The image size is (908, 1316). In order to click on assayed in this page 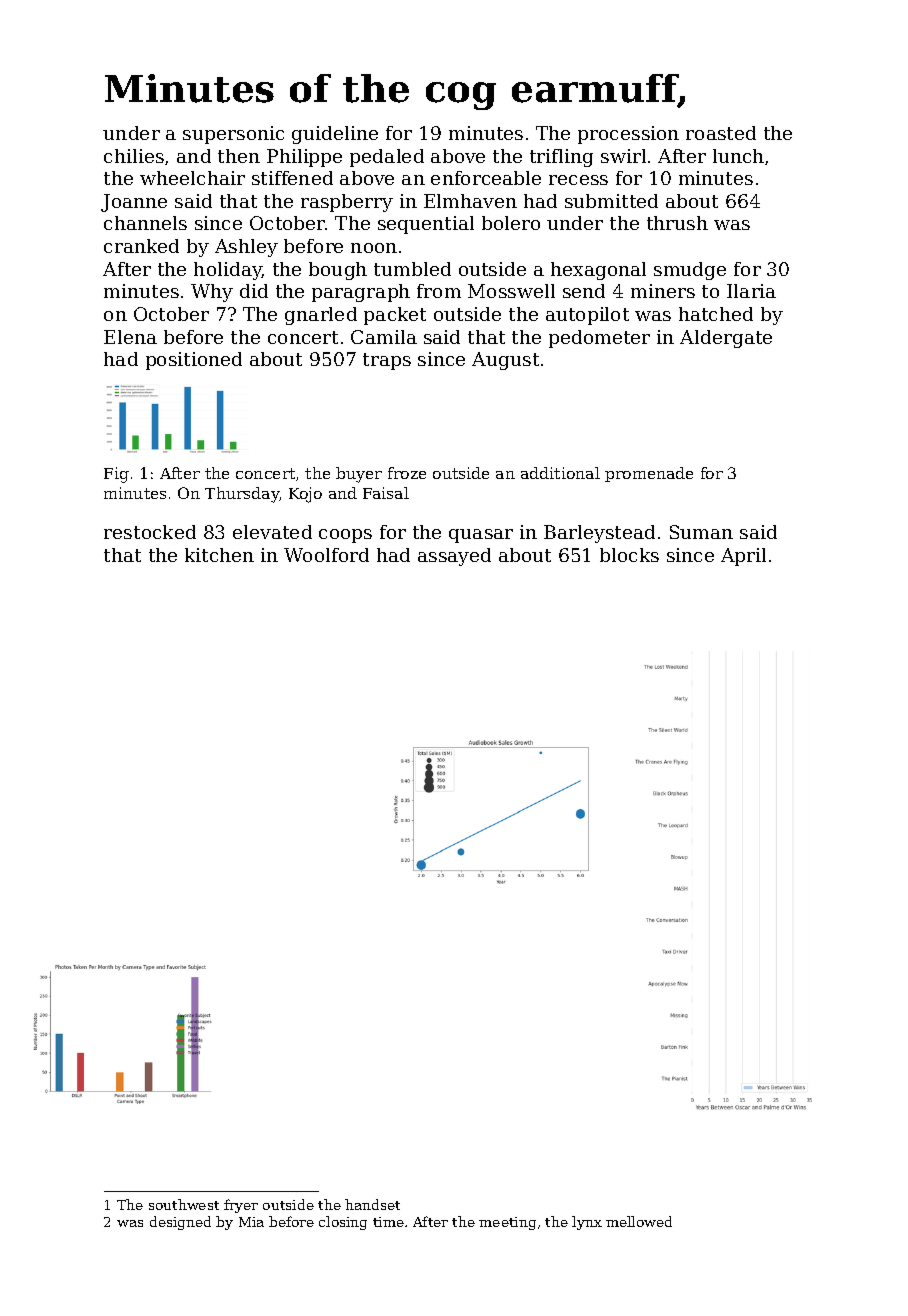, I will do `click(454, 557)`.
